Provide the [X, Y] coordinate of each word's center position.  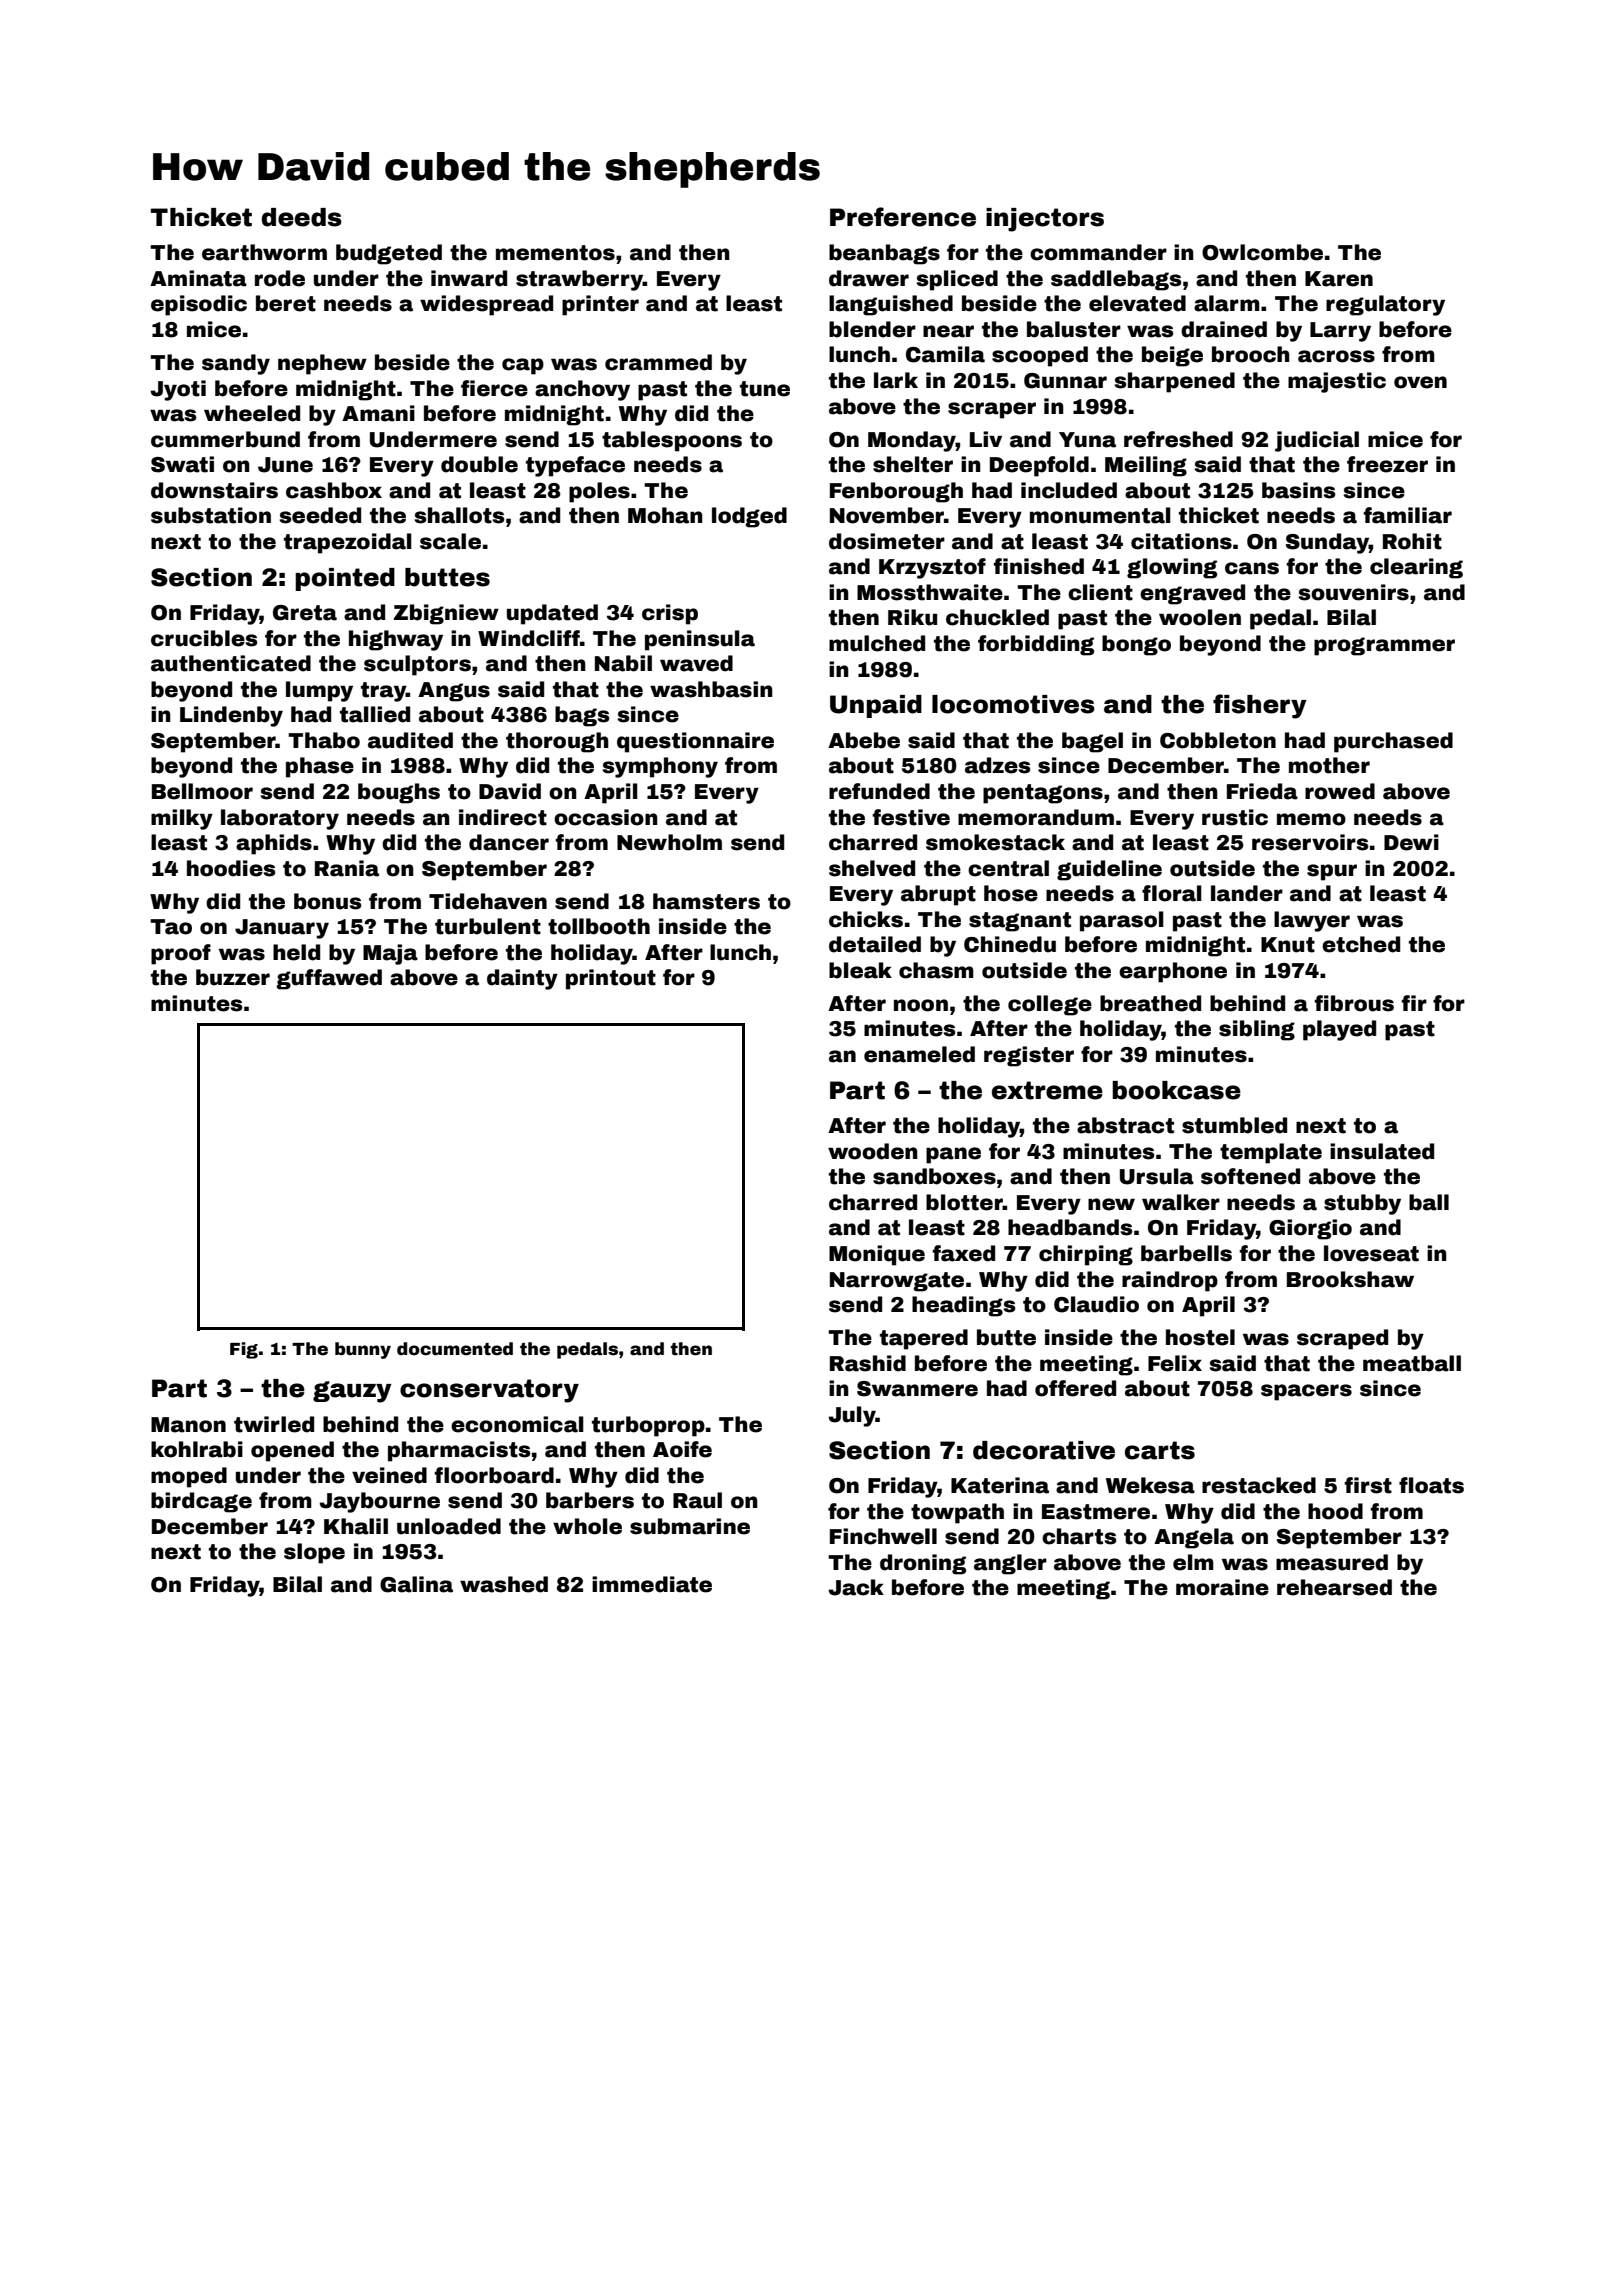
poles [599, 492]
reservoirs [1310, 842]
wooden [873, 1151]
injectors [1045, 220]
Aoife [682, 1449]
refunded [879, 791]
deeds [302, 217]
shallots [460, 515]
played [1339, 1030]
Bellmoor [202, 791]
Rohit [1412, 541]
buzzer [233, 977]
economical [517, 1424]
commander [1098, 252]
